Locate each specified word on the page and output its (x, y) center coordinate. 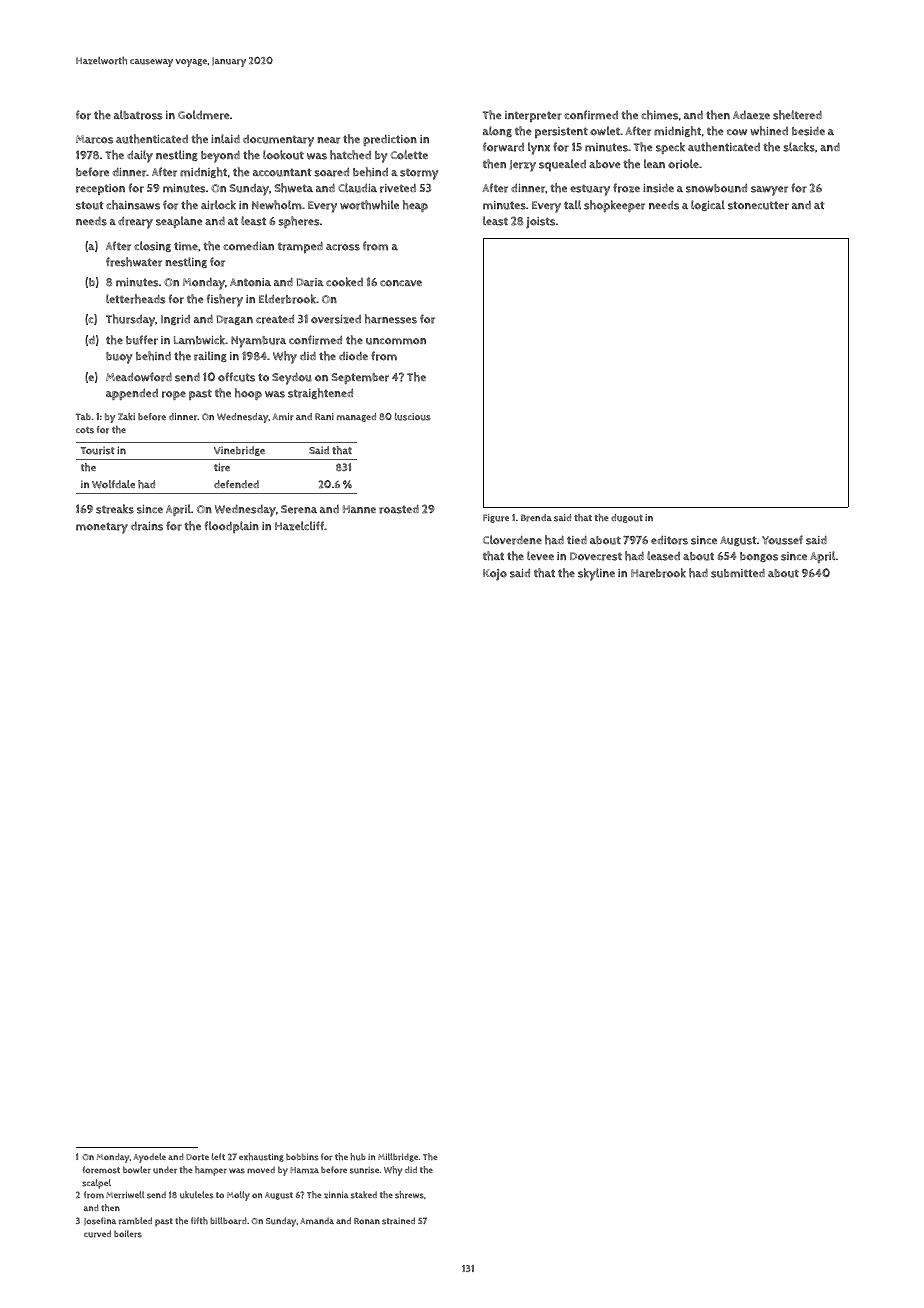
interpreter (533, 116)
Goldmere (204, 115)
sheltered (797, 115)
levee (540, 555)
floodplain (232, 527)
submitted (738, 573)
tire (222, 467)
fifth (199, 1220)
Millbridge (398, 1157)
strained (398, 1221)
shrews (409, 1195)
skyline (596, 574)
